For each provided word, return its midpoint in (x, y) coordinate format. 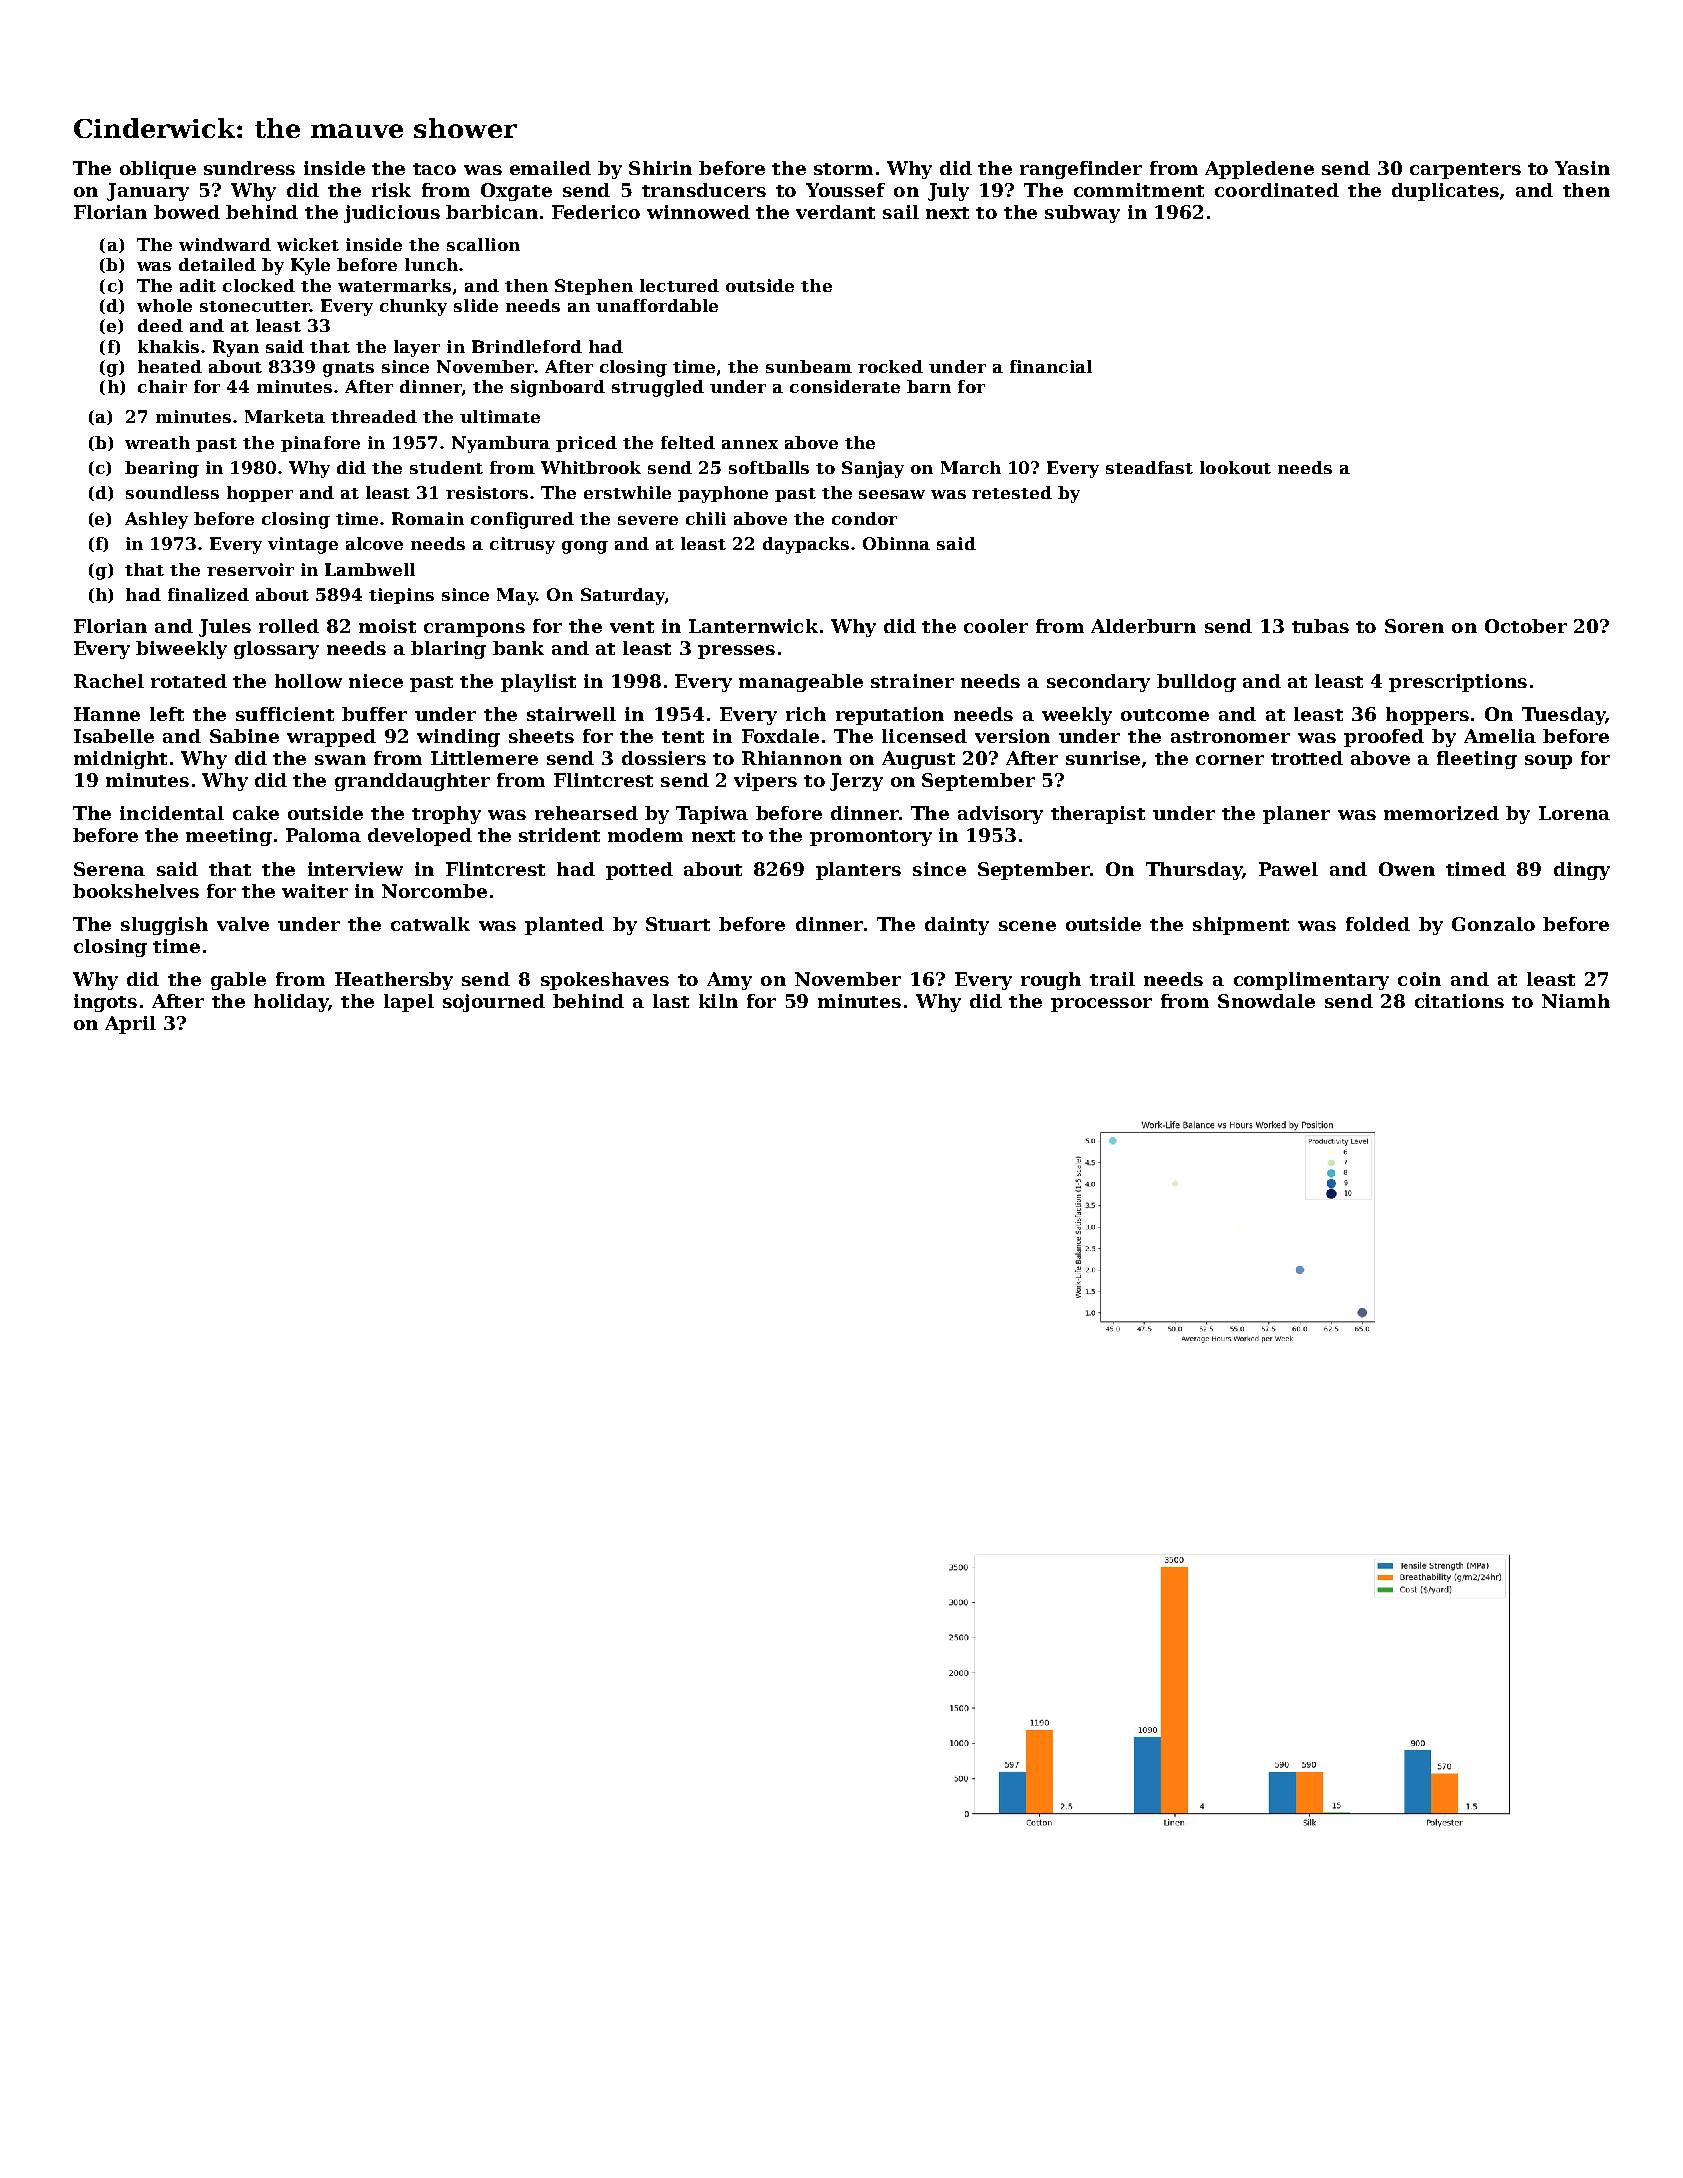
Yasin (1582, 168)
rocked (890, 366)
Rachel (109, 681)
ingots (105, 1003)
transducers (704, 190)
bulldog (1196, 683)
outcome (1165, 715)
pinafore (320, 444)
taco (434, 169)
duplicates (1445, 192)
